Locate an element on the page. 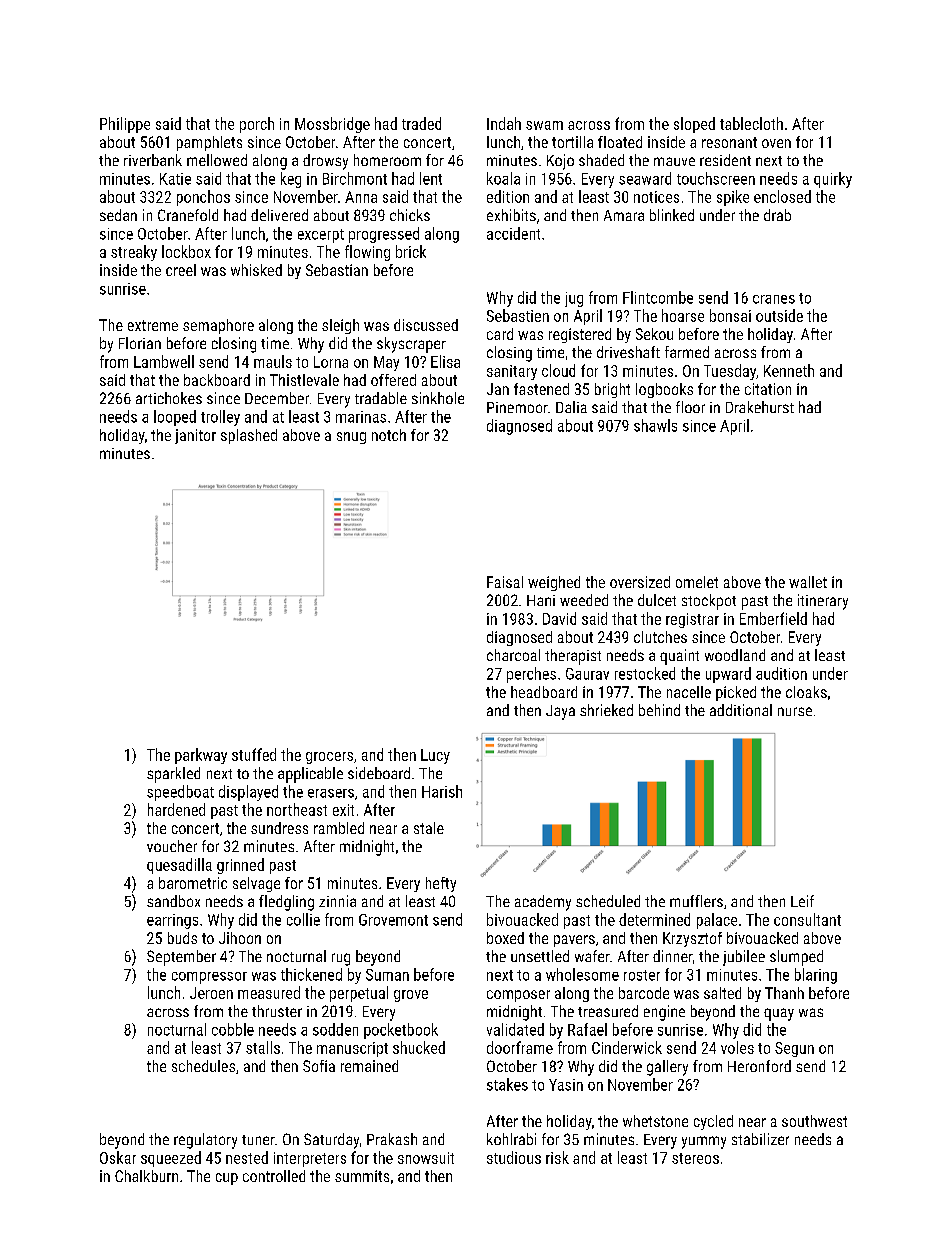 This page has height=1233, width=952. janitor is located at coordinates (195, 436).
